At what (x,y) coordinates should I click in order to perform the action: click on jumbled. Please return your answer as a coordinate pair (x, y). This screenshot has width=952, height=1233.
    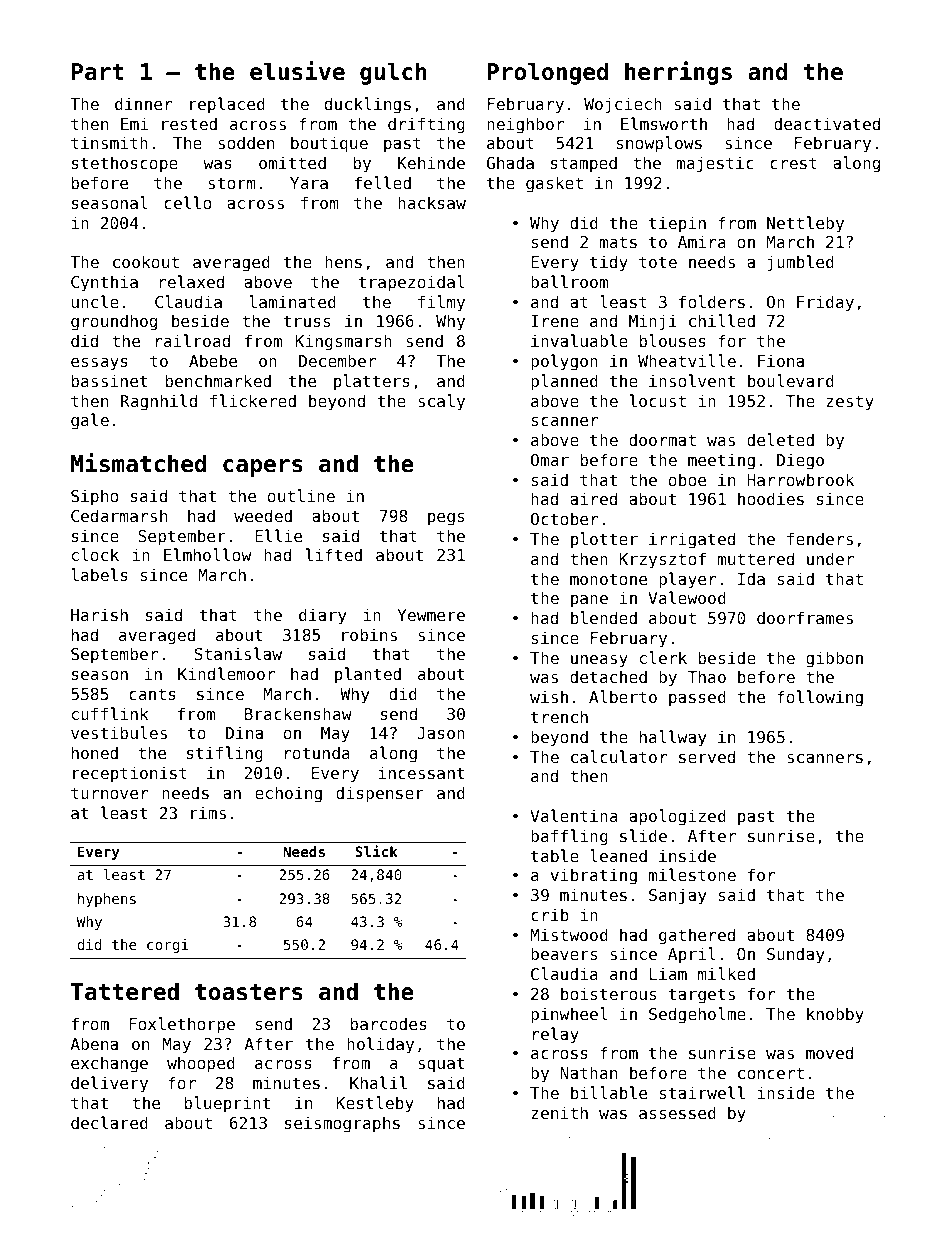
    Looking at the image, I should click on (800, 263).
